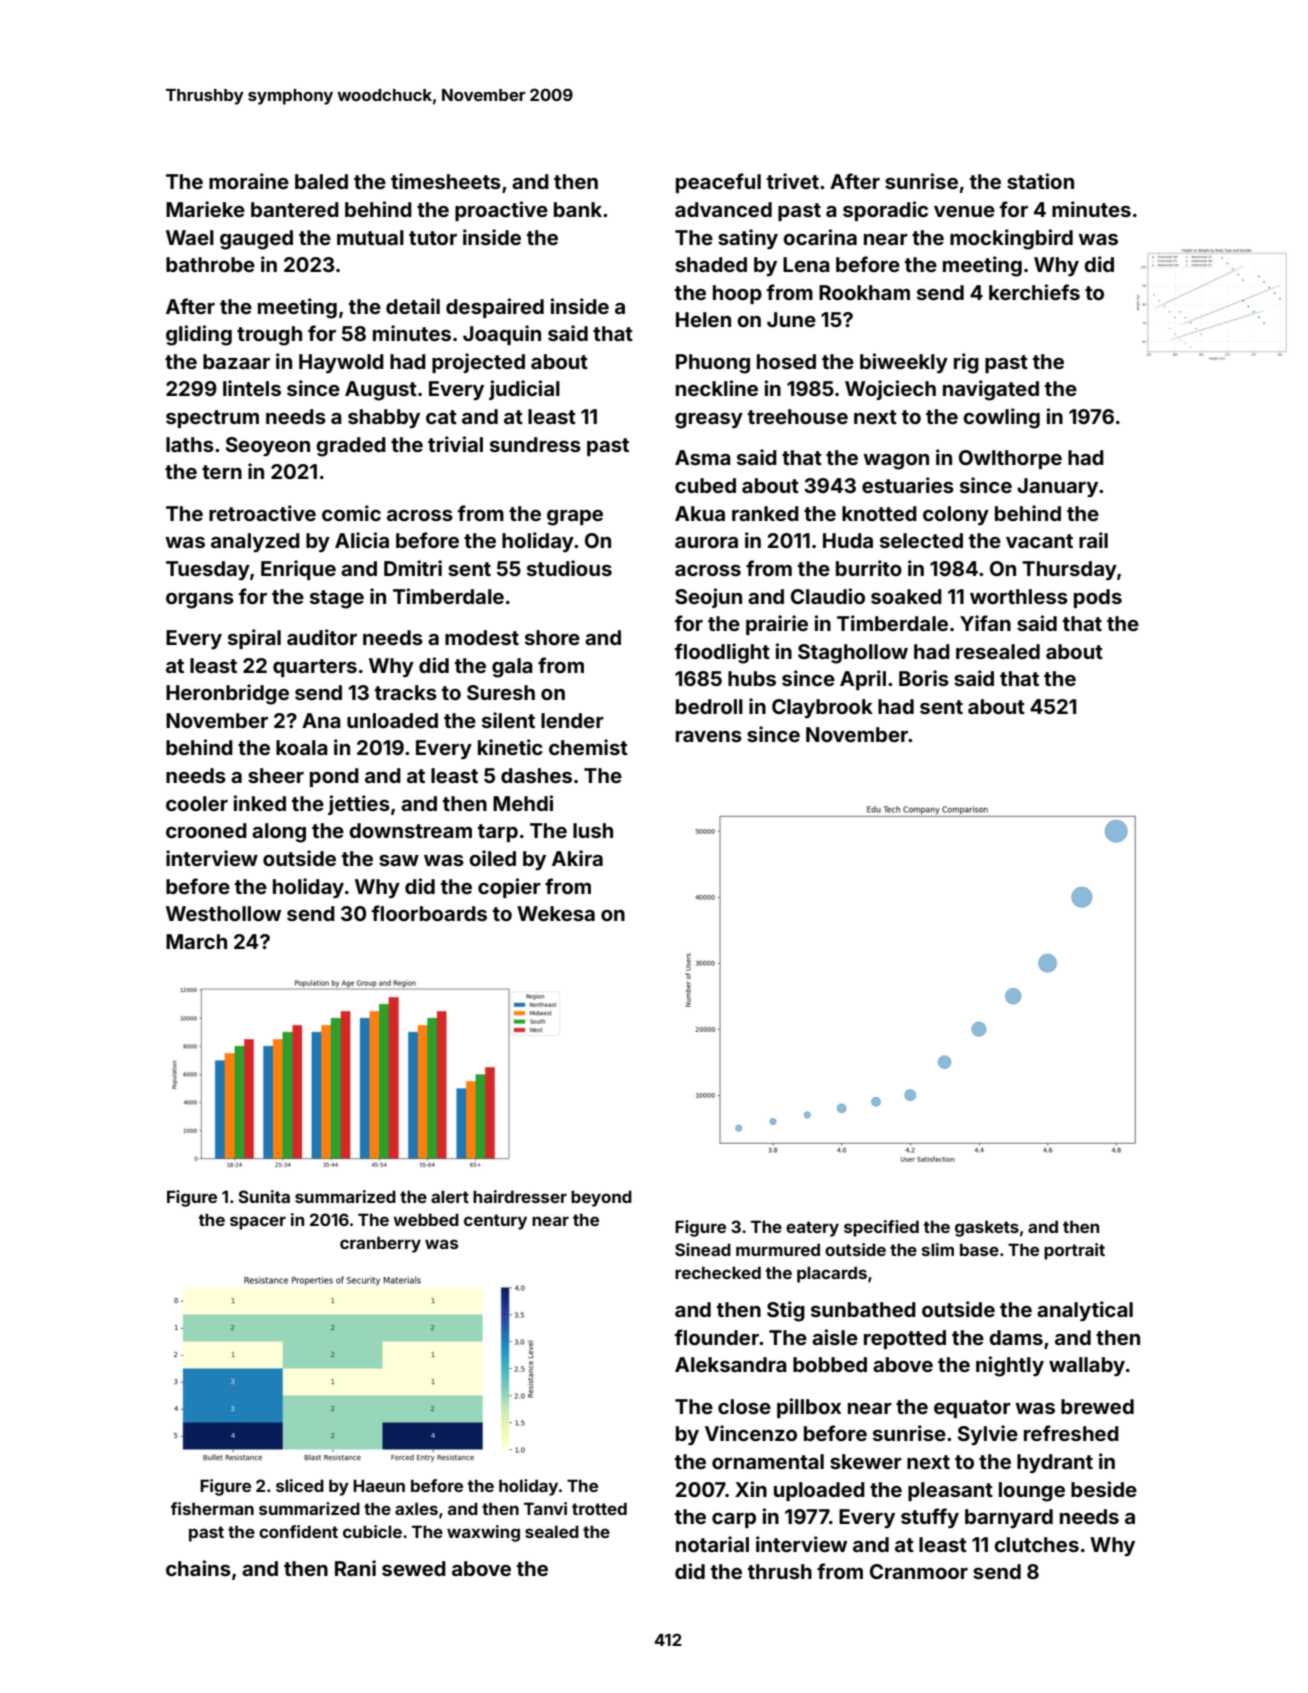  Describe the element at coordinates (524, 390) in the page. I see `judicial` at that location.
